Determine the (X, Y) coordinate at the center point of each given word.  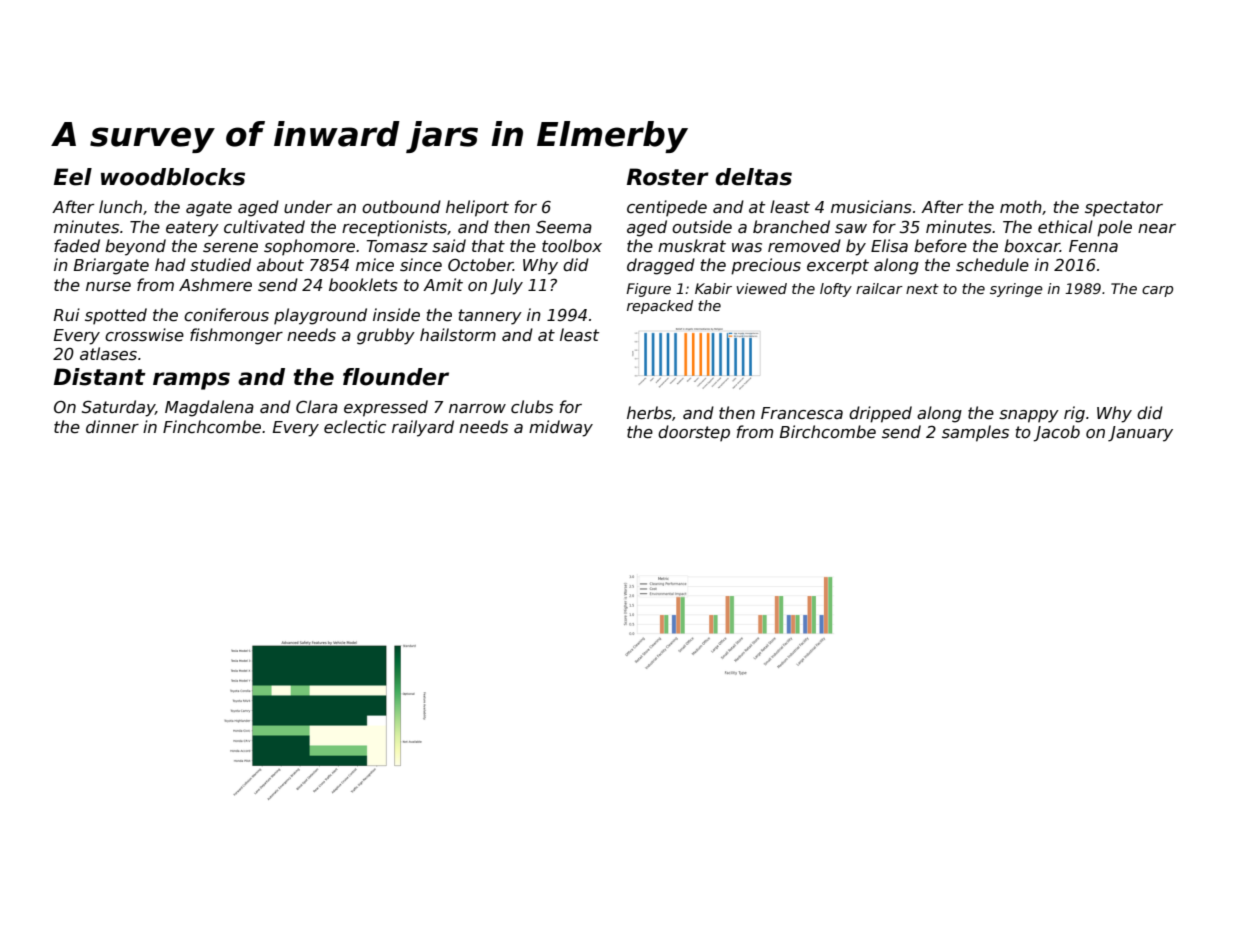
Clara (317, 406)
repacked (660, 307)
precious (766, 266)
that (488, 245)
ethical (1065, 227)
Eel (73, 177)
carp (1157, 291)
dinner (112, 427)
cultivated (264, 226)
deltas (753, 177)
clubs (532, 407)
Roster (668, 177)
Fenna (1093, 246)
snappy (1029, 416)
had (170, 264)
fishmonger (236, 336)
